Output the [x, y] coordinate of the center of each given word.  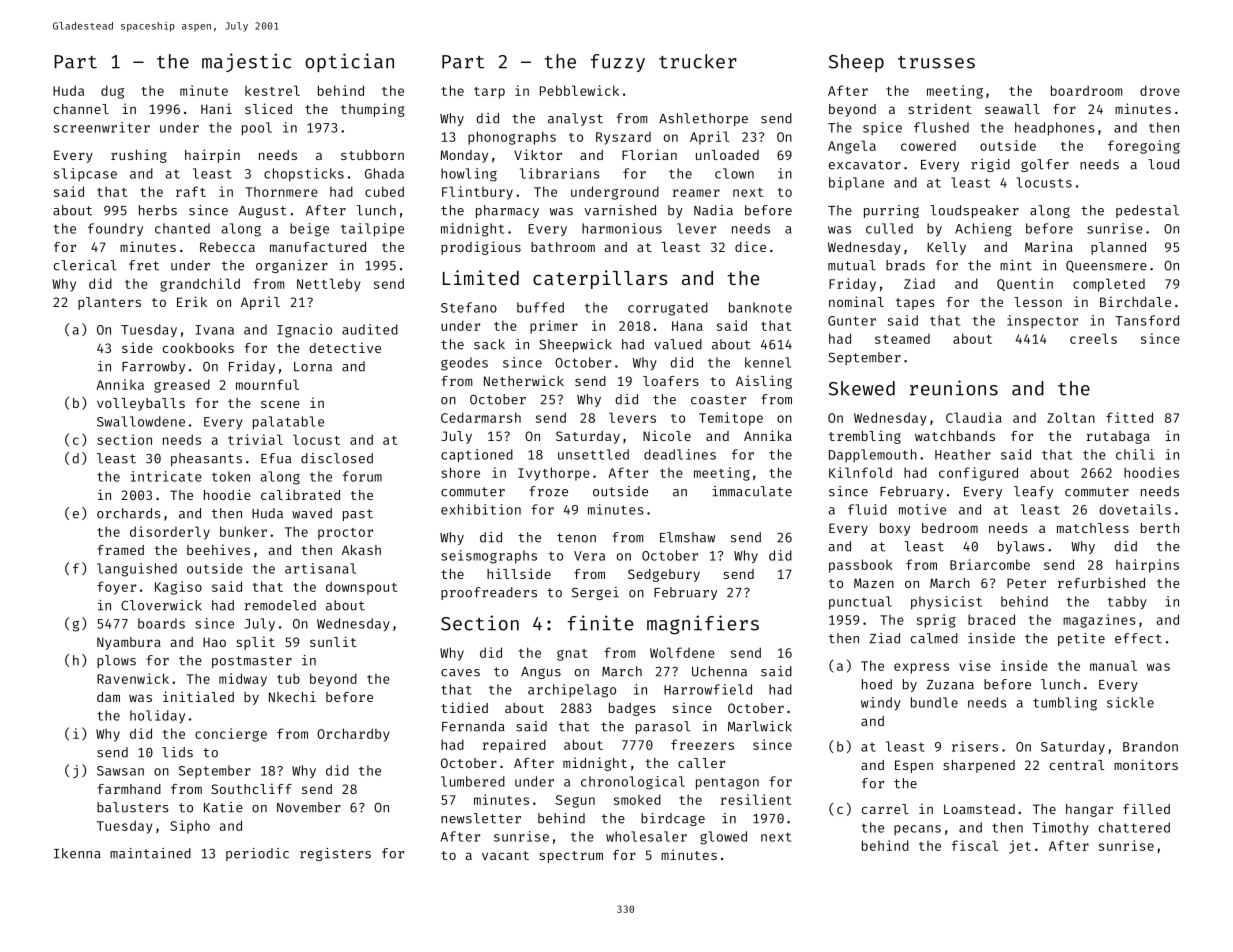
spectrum [571, 857]
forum [362, 476]
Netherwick [524, 380]
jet [1020, 847]
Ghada [384, 173]
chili [1135, 454]
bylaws [1021, 547]
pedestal [1147, 211]
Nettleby [329, 285]
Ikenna [77, 853]
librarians [560, 173]
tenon [576, 538]
